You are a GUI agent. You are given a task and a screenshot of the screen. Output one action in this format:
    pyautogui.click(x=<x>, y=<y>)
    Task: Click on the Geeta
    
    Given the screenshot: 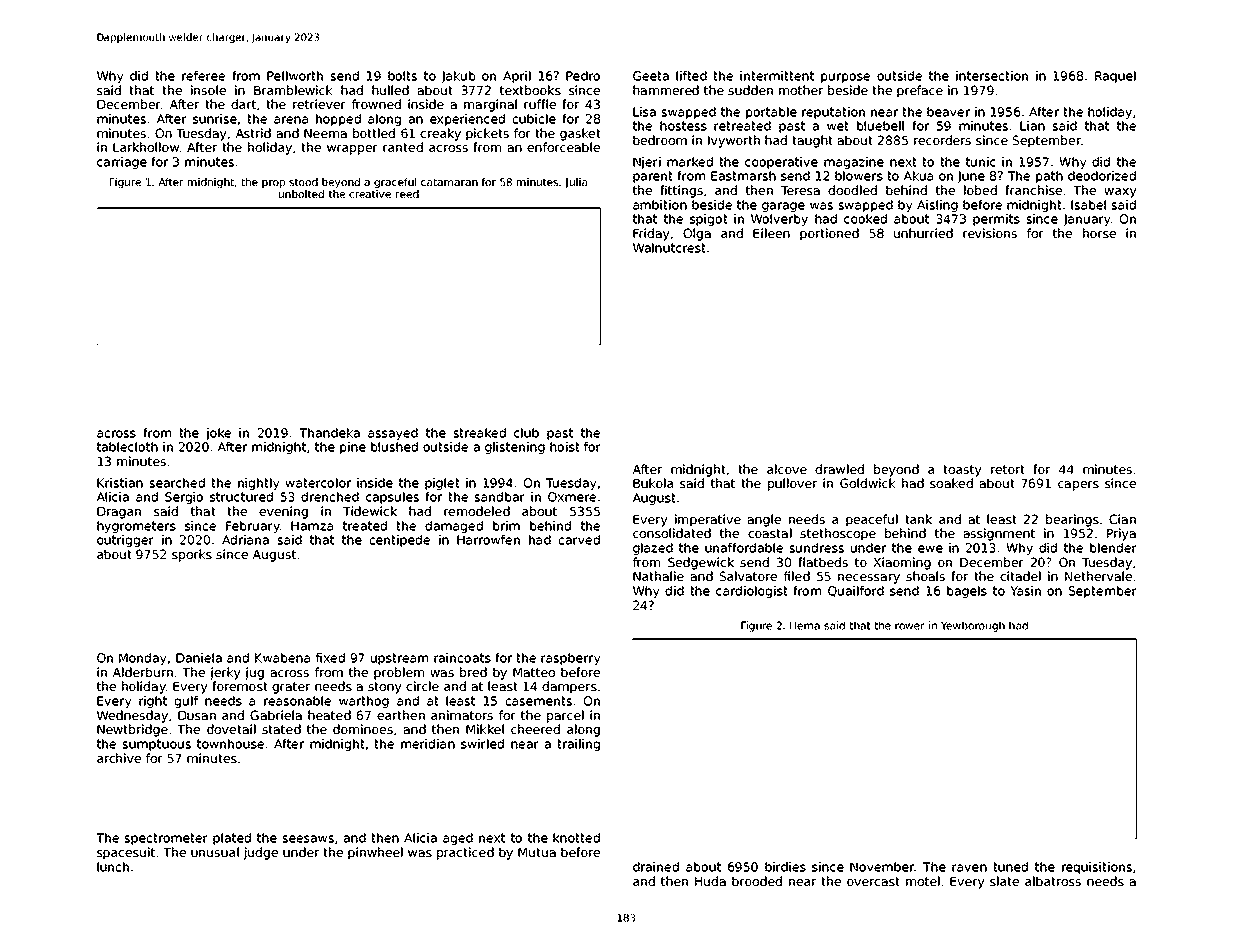 What is the action you would take?
    pyautogui.click(x=651, y=76)
